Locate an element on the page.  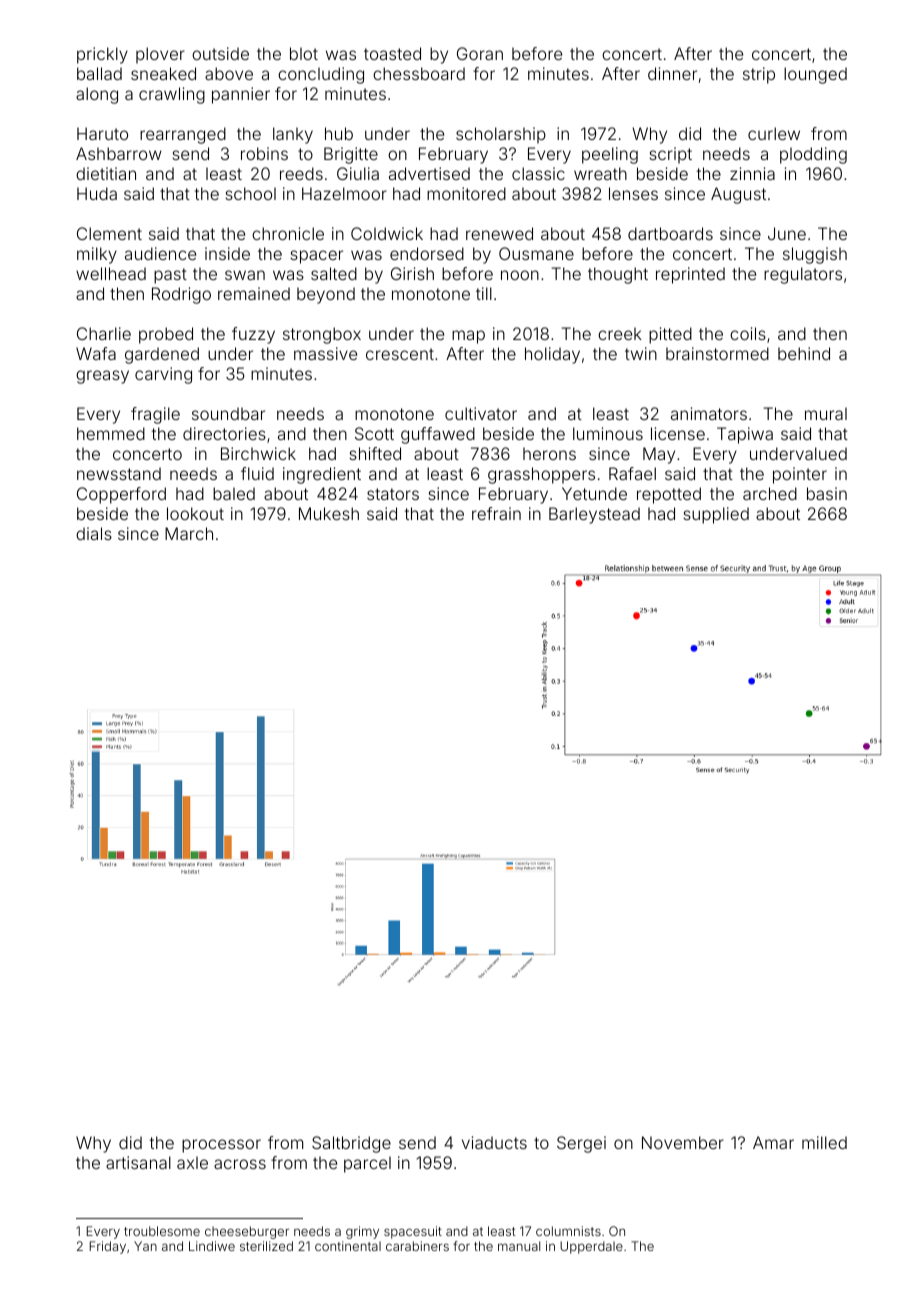
manual is located at coordinates (519, 1246).
